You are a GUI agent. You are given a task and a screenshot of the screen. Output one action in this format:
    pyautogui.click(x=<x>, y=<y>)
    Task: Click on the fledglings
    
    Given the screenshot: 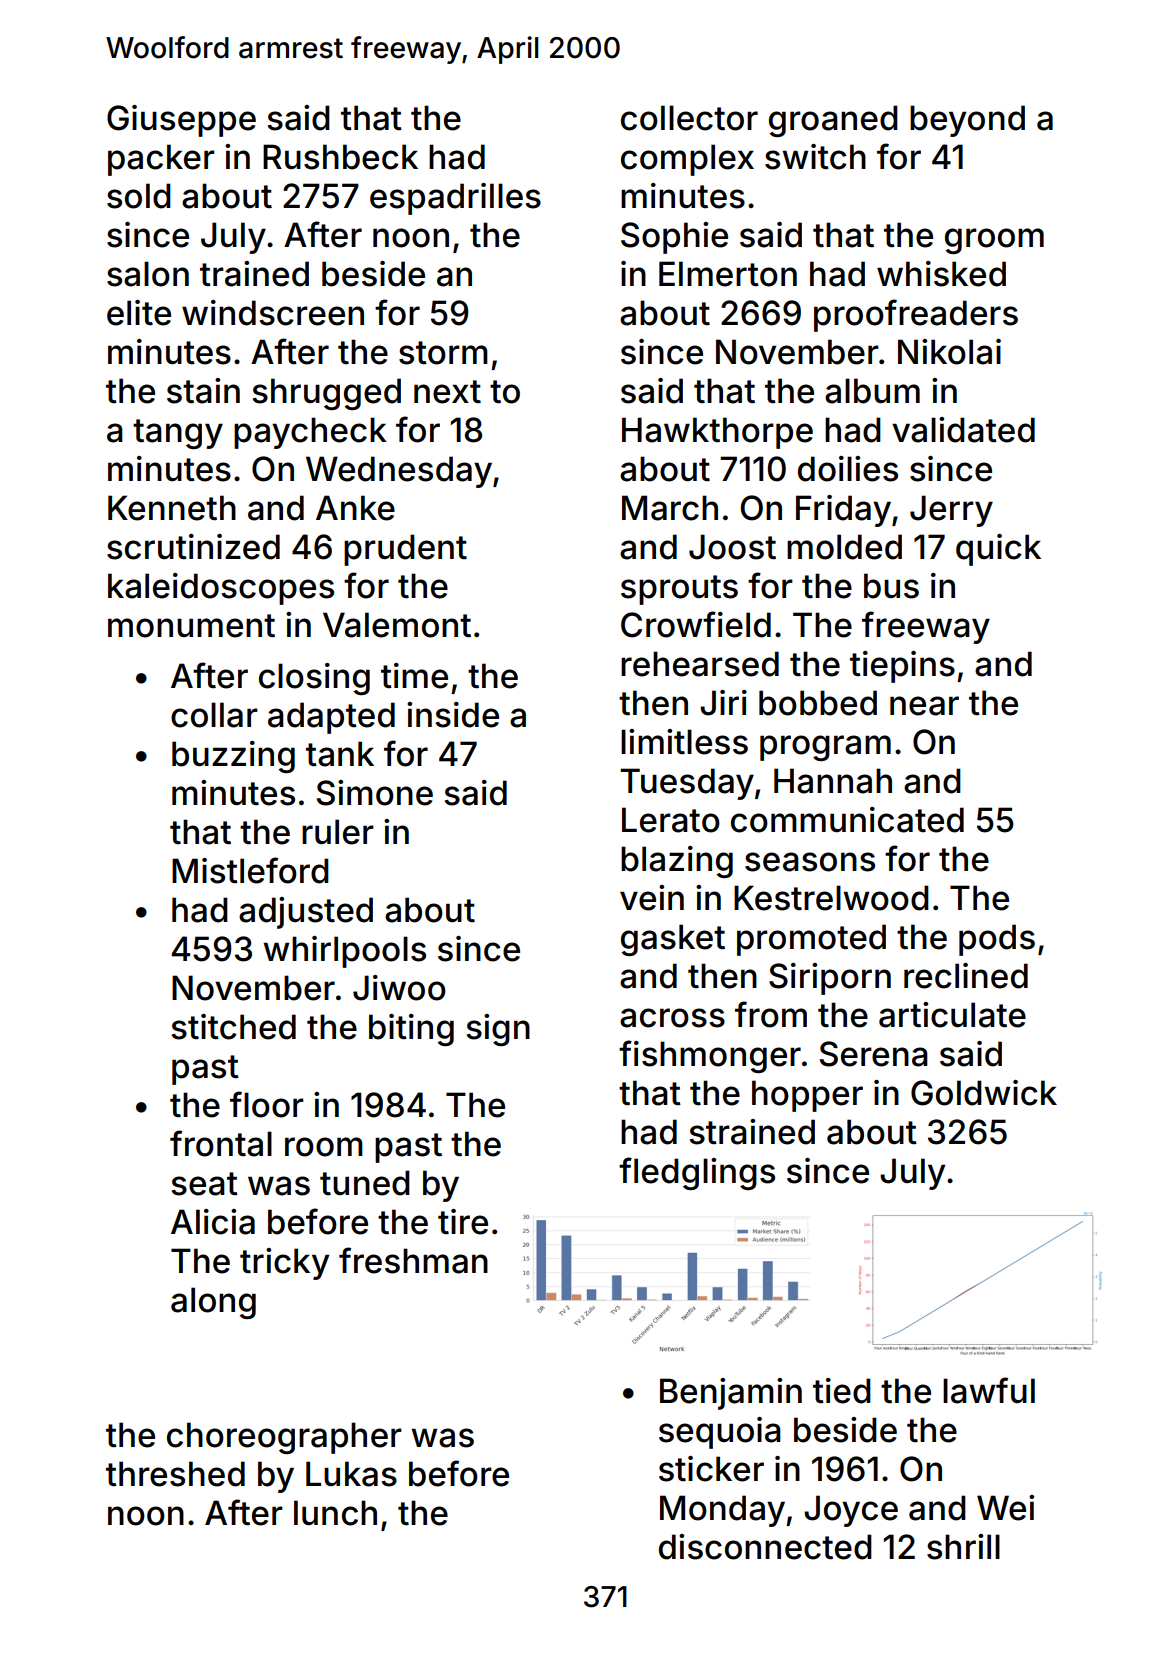 What is the action you would take?
    pyautogui.click(x=697, y=1173)
